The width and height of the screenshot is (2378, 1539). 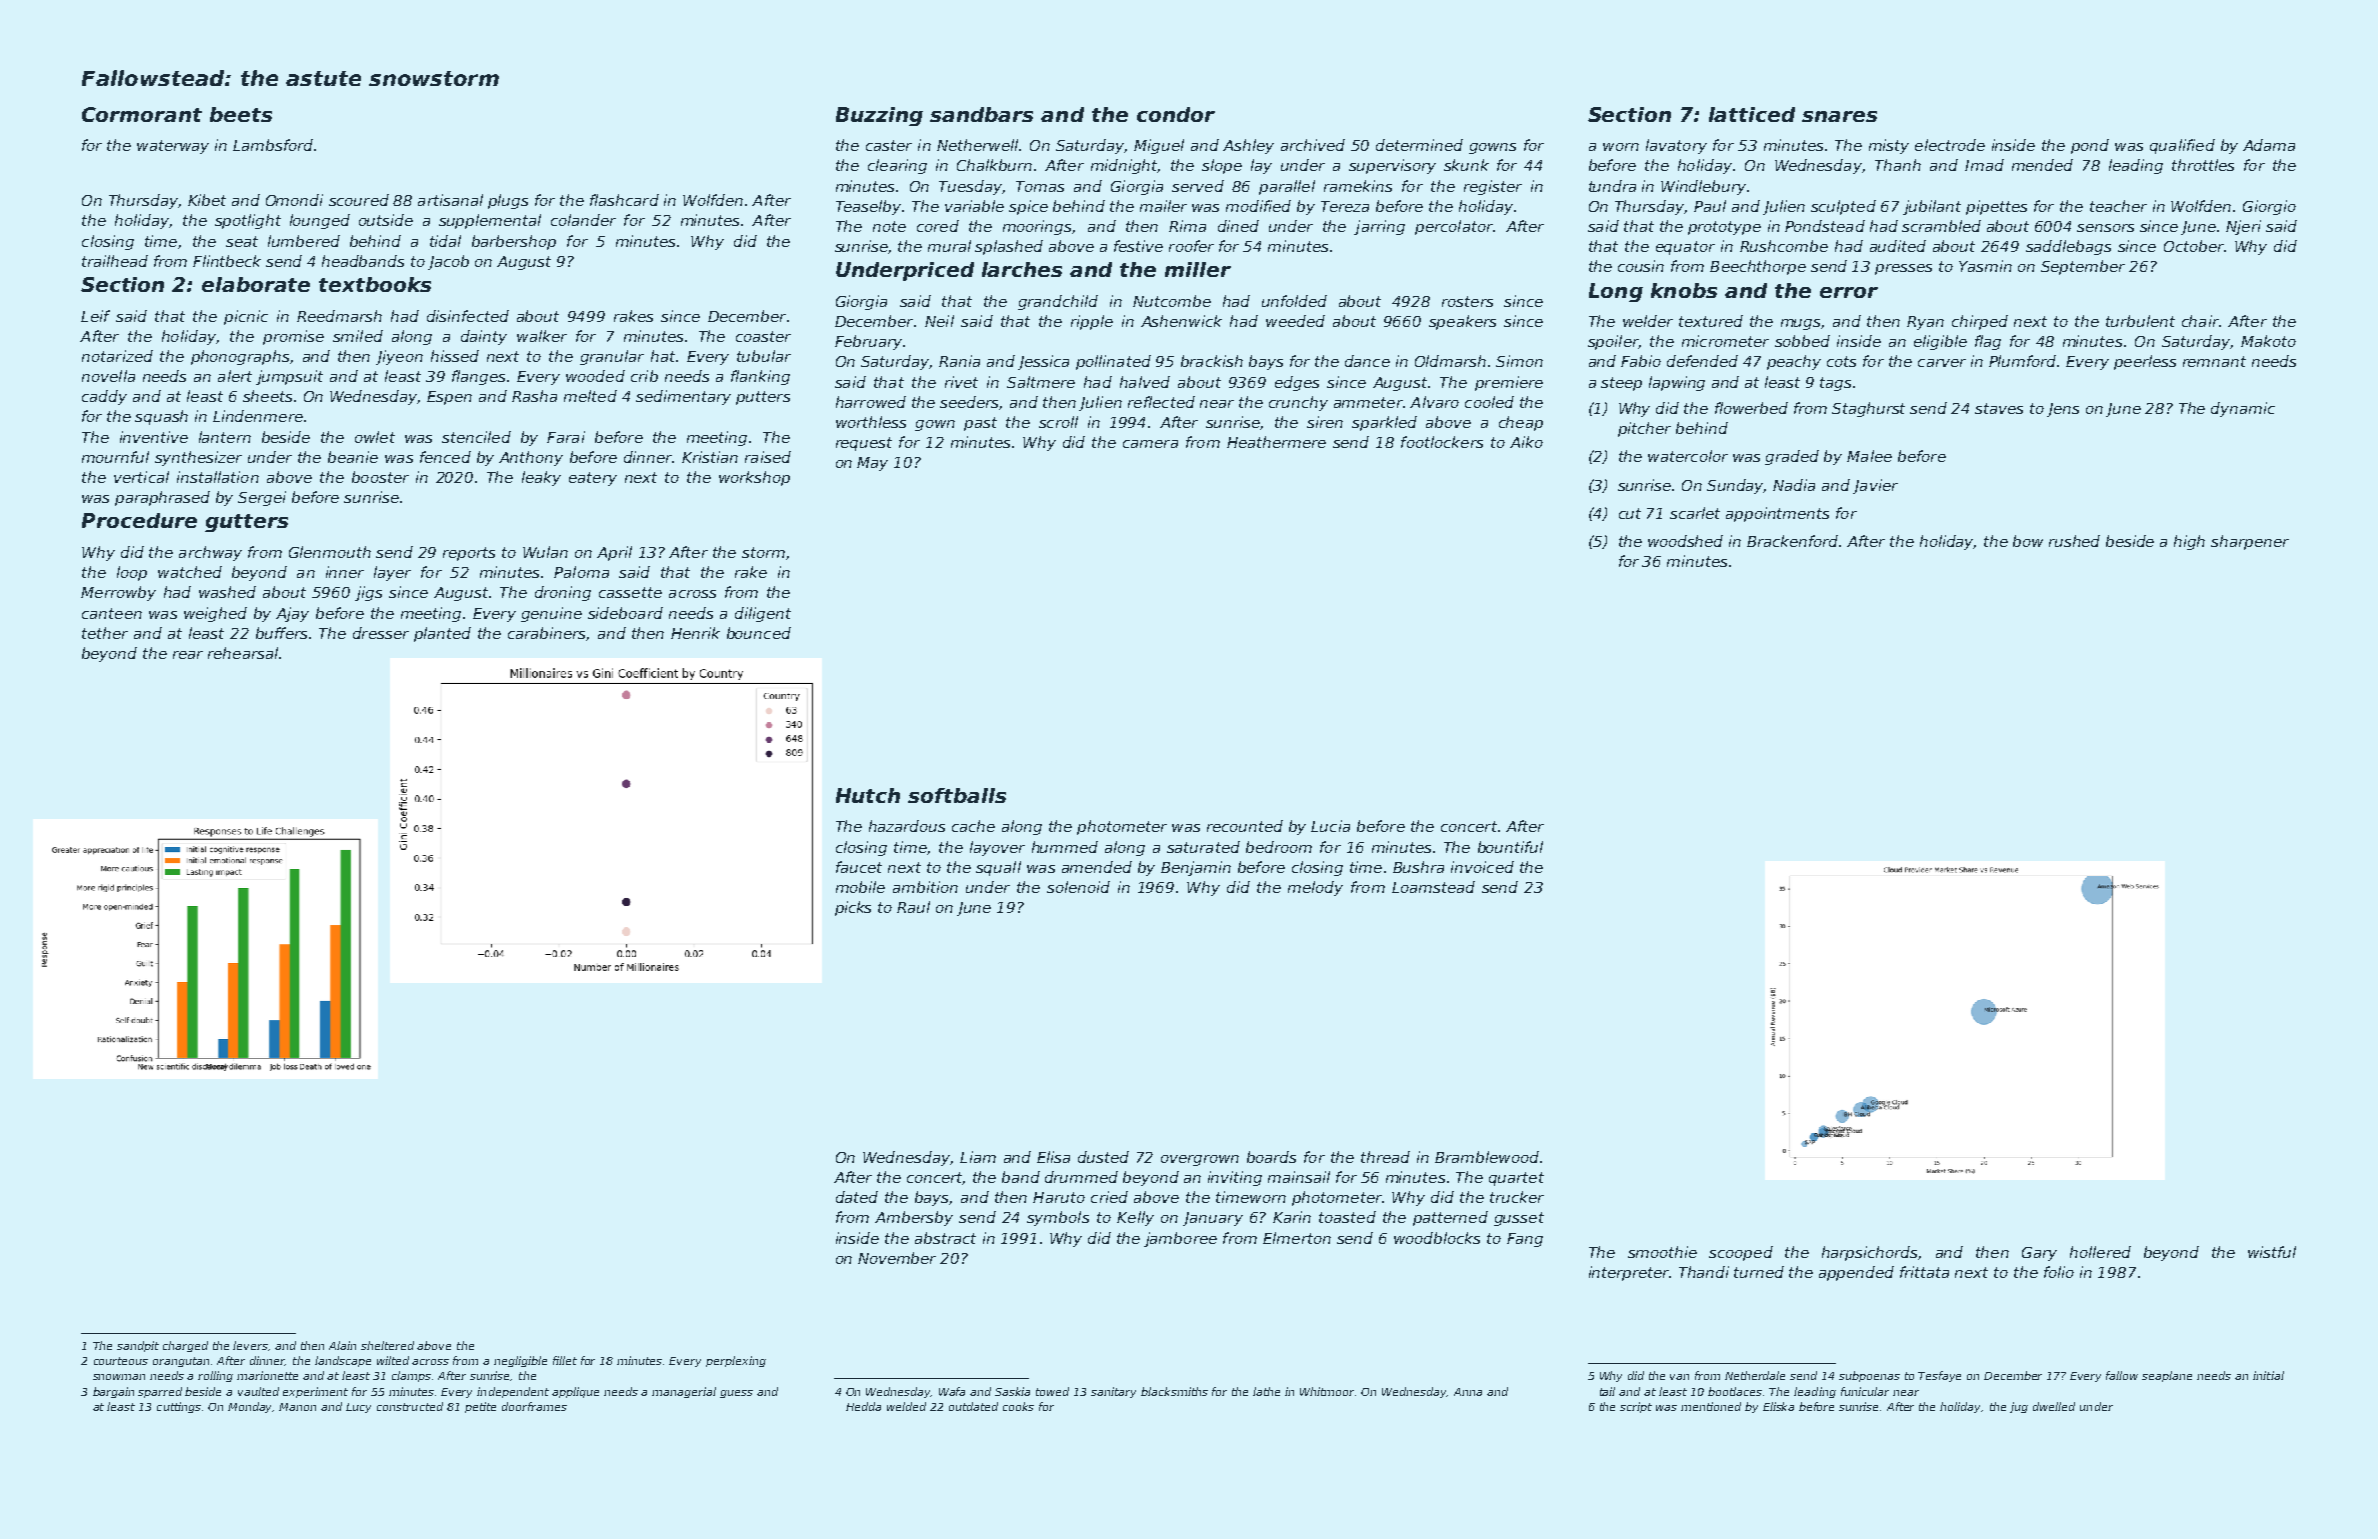 What do you see at coordinates (1516, 1179) in the screenshot?
I see `quartet` at bounding box center [1516, 1179].
